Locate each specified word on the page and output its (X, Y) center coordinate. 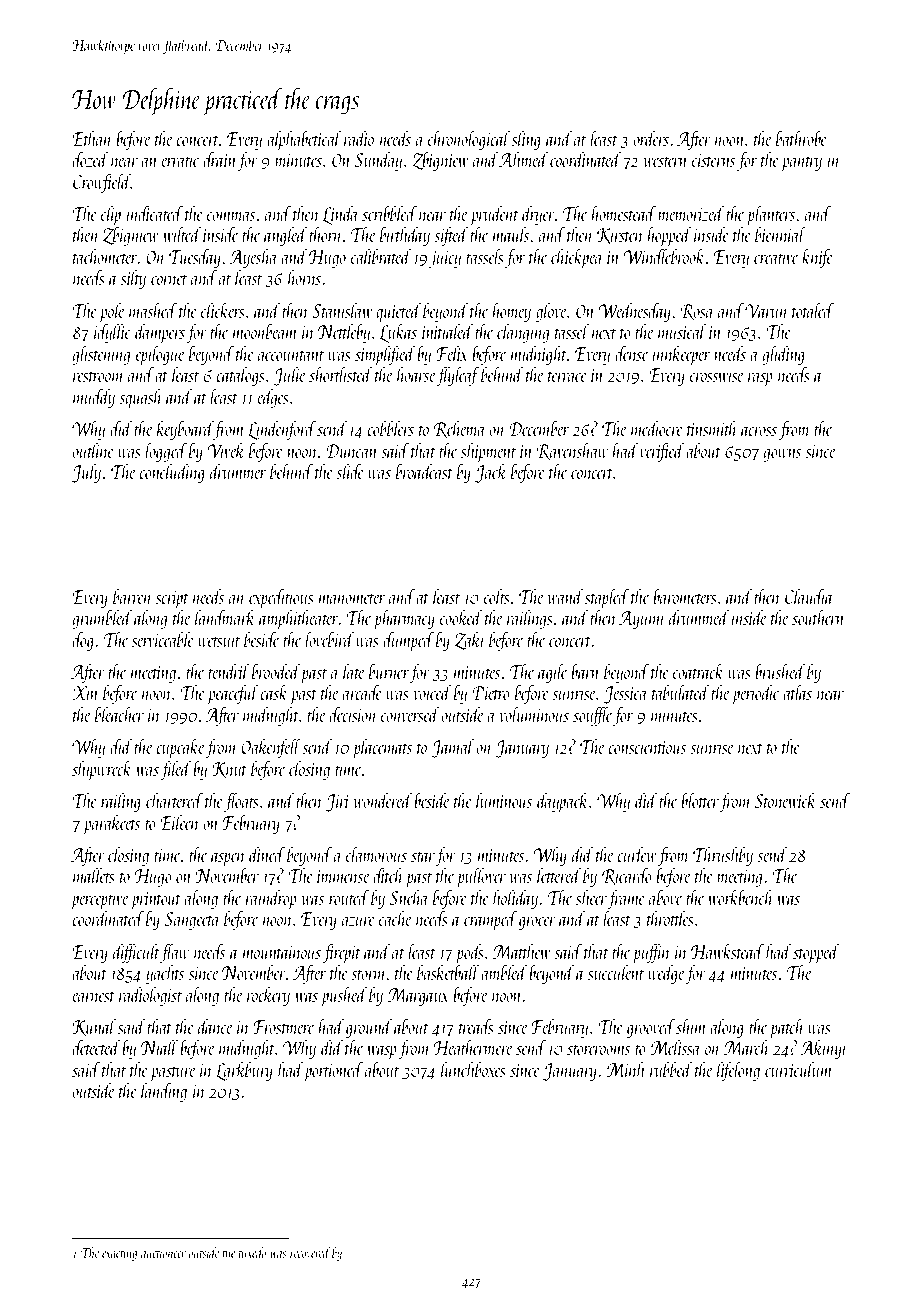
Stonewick (785, 800)
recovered (310, 1252)
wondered (383, 800)
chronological (469, 140)
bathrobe (801, 138)
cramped (490, 920)
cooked (461, 617)
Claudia (809, 596)
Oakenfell (271, 748)
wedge (666, 974)
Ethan (92, 138)
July (86, 473)
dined (267, 854)
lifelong (738, 1071)
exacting (119, 1254)
